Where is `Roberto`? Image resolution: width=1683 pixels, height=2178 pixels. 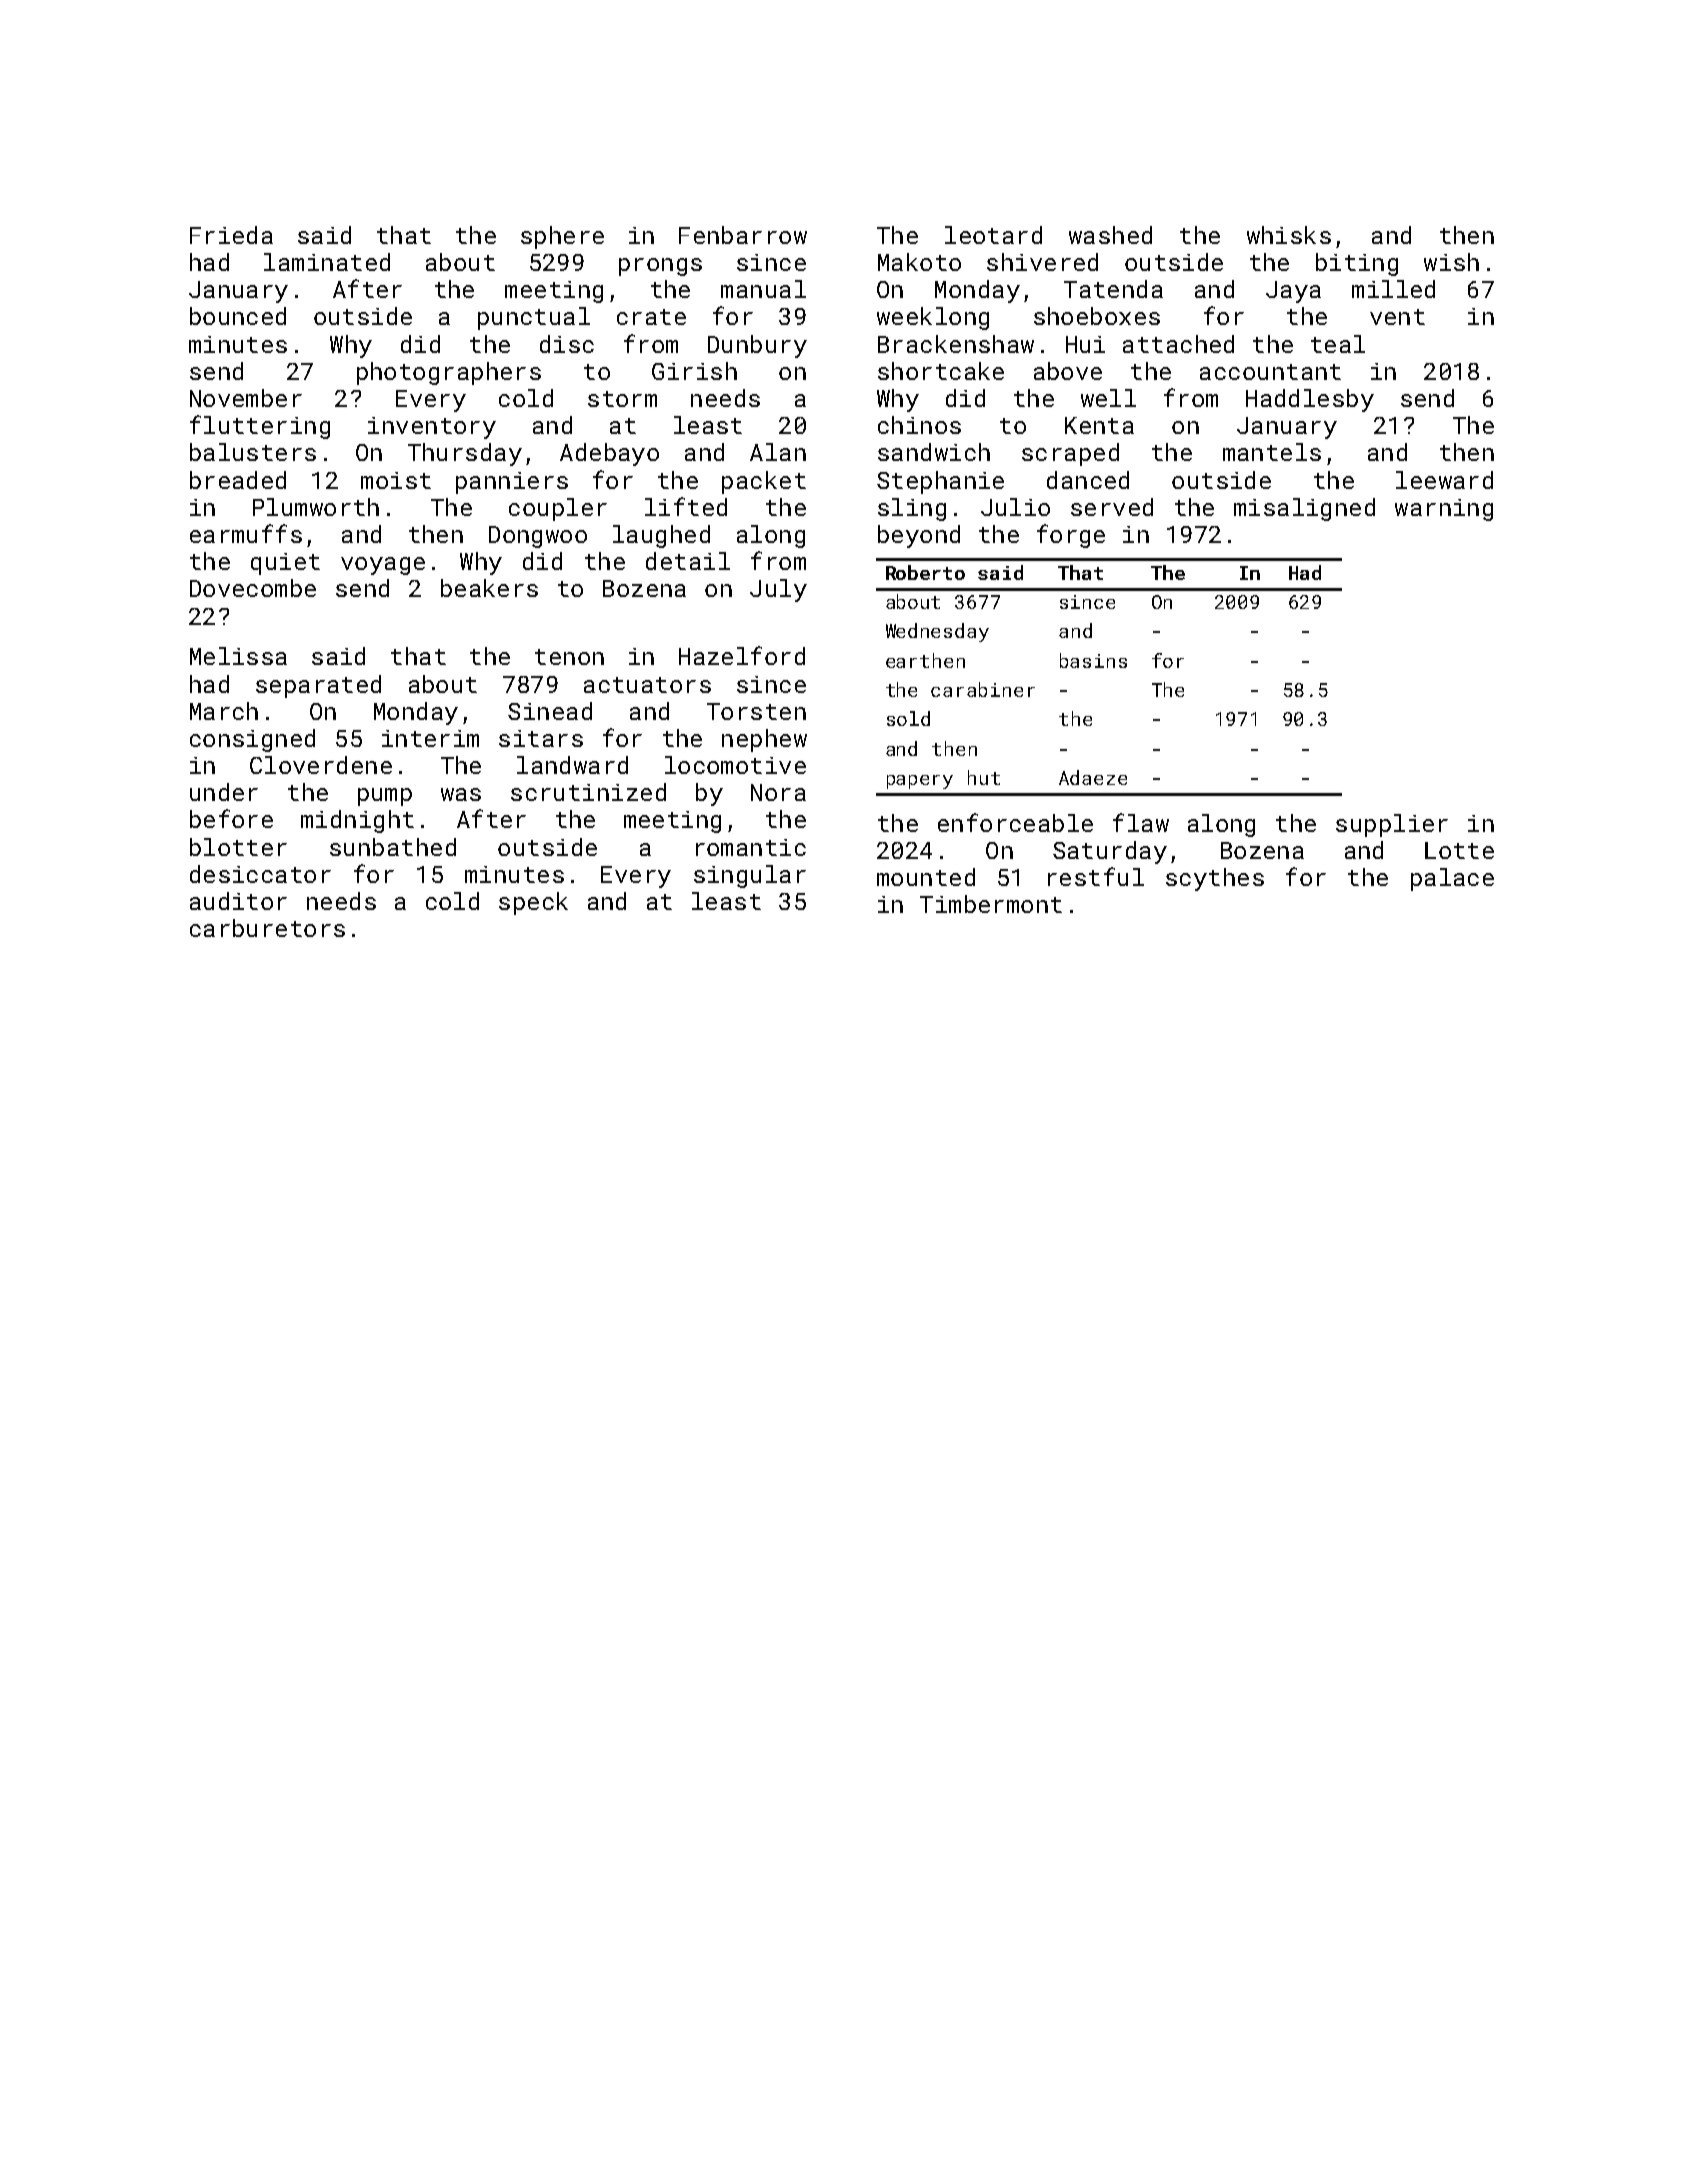
Roberto is located at coordinates (925, 572).
